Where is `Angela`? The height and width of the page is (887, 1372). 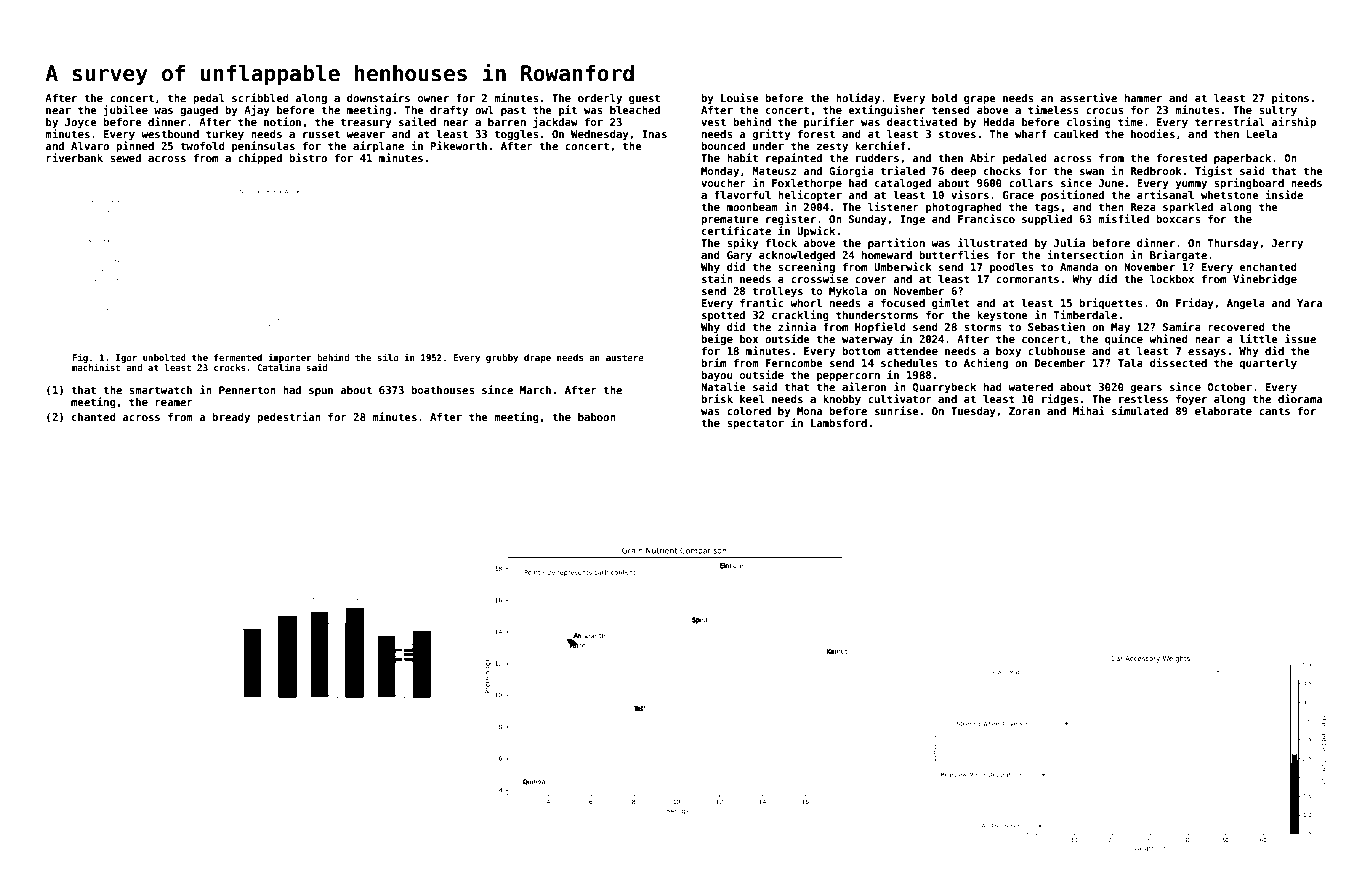 Angela is located at coordinates (1246, 304).
